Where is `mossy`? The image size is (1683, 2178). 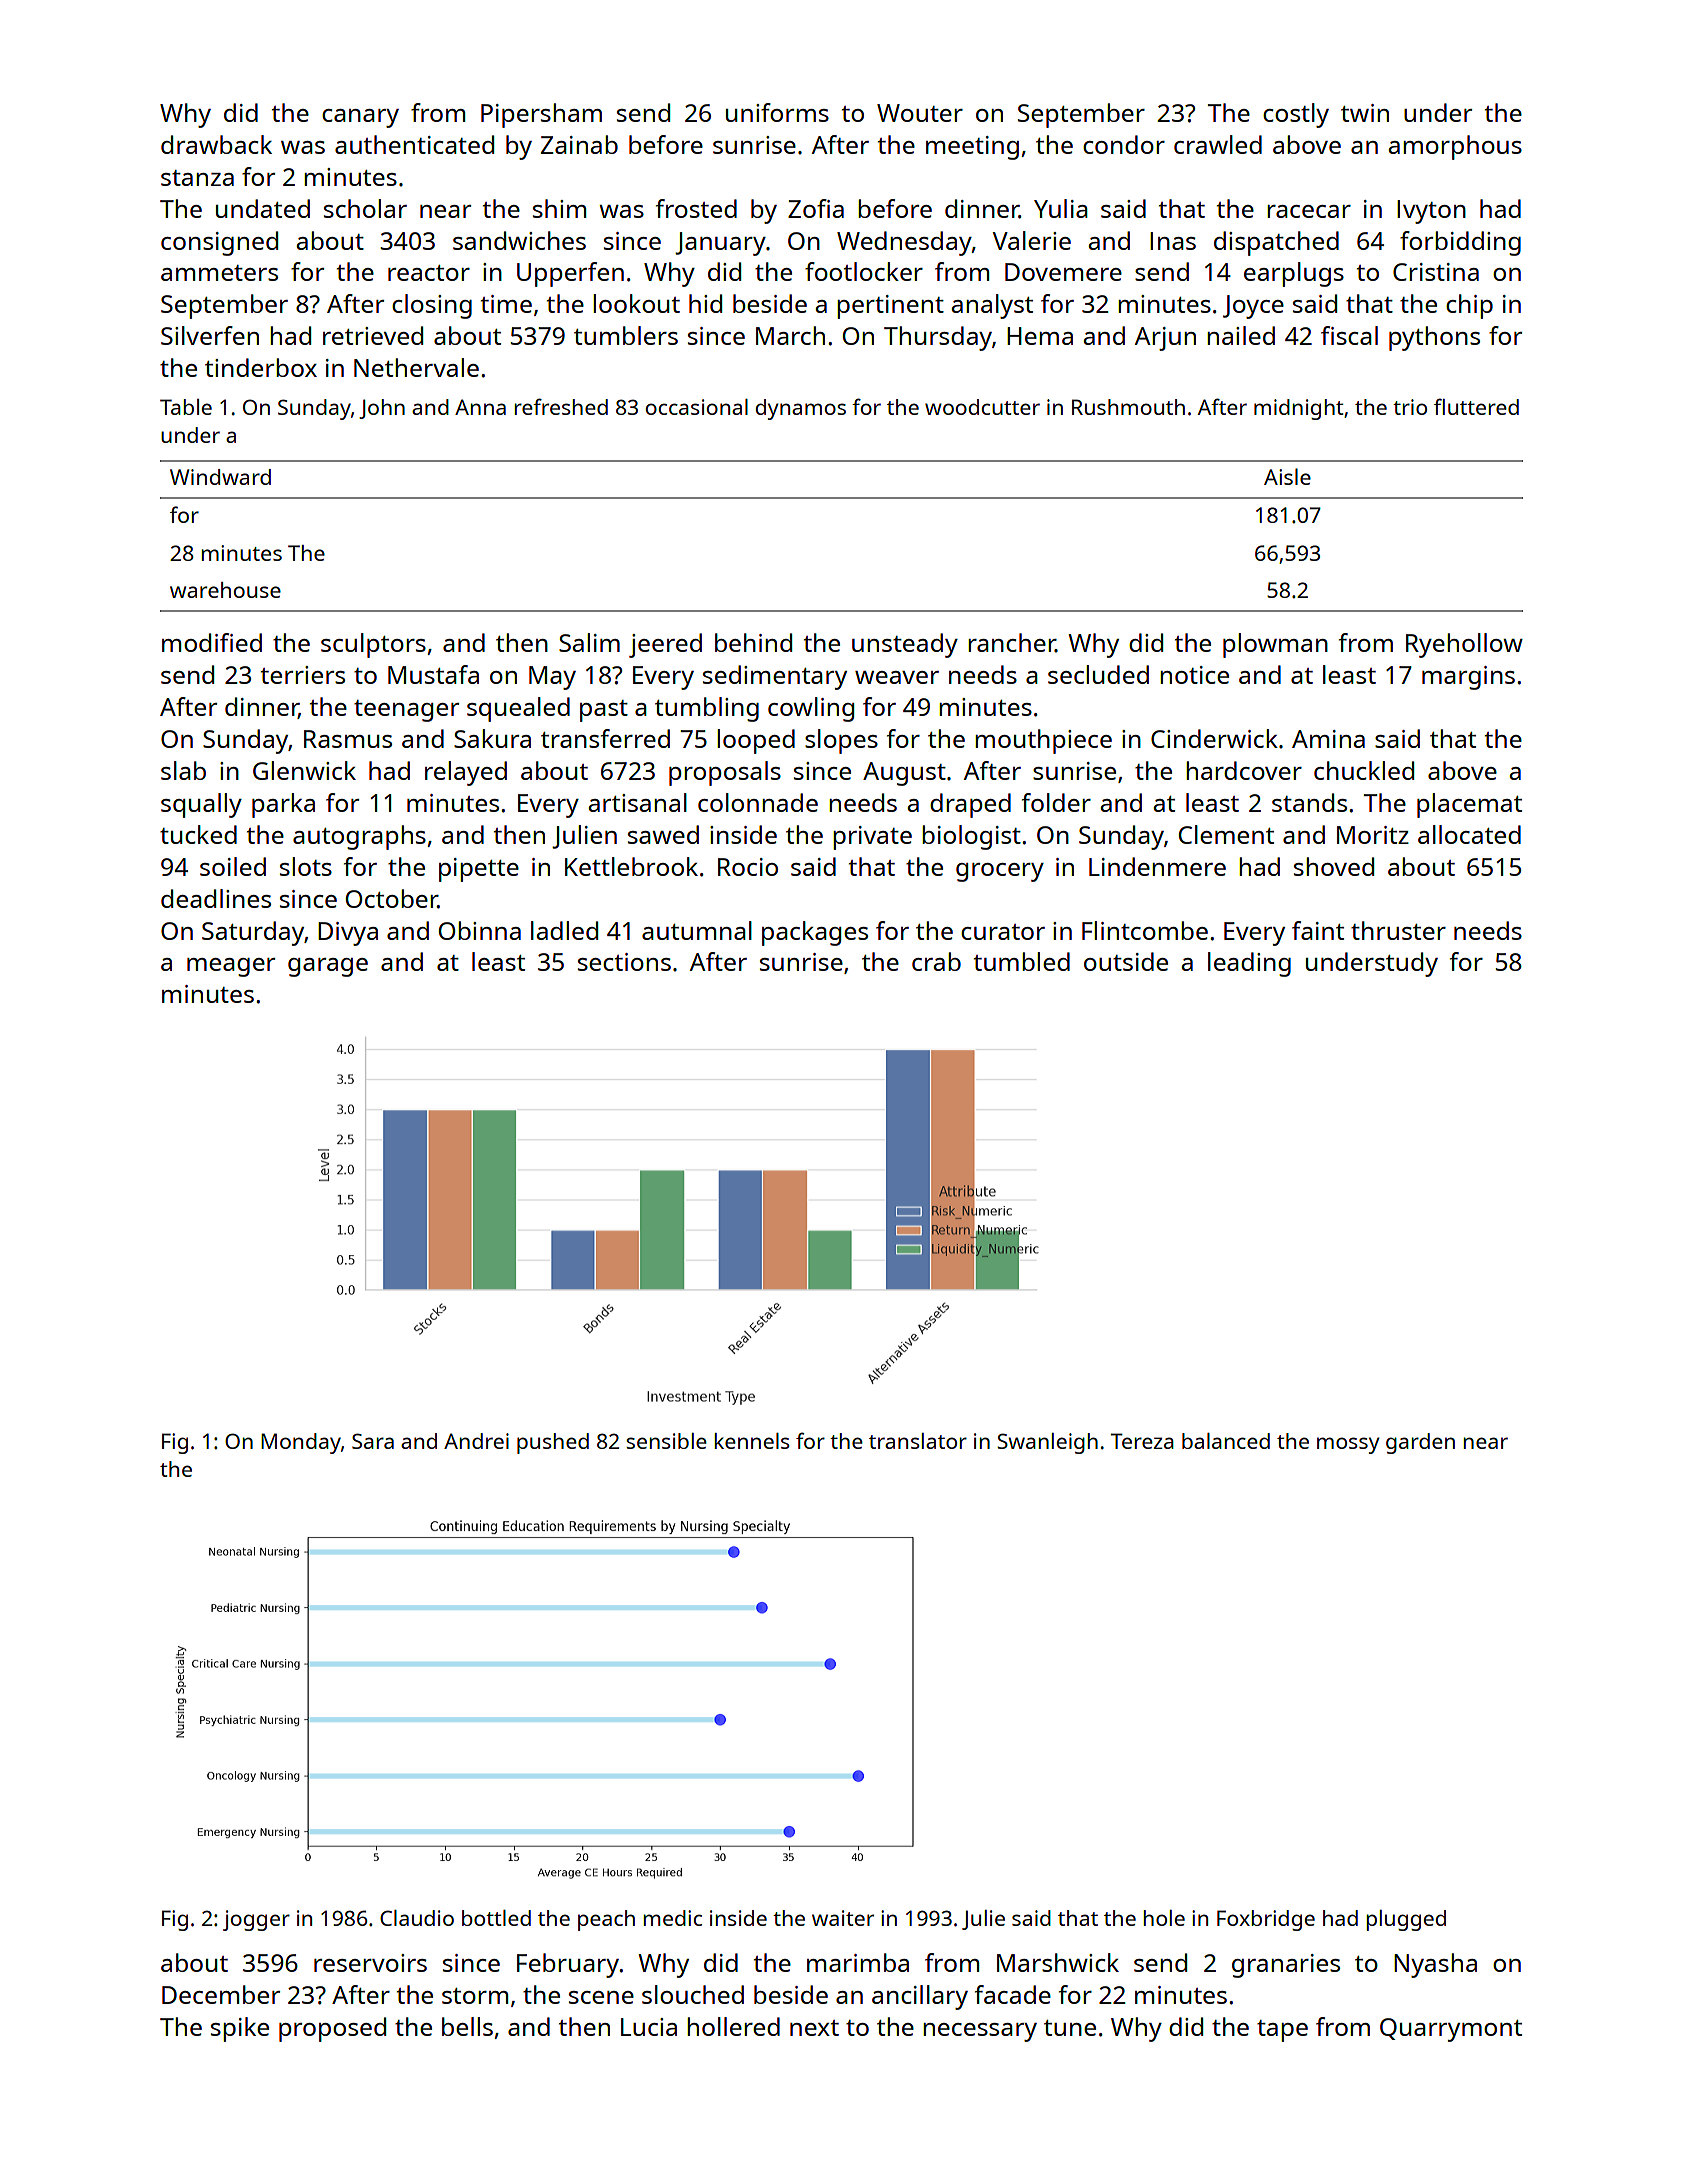
mossy is located at coordinates (1348, 1445).
